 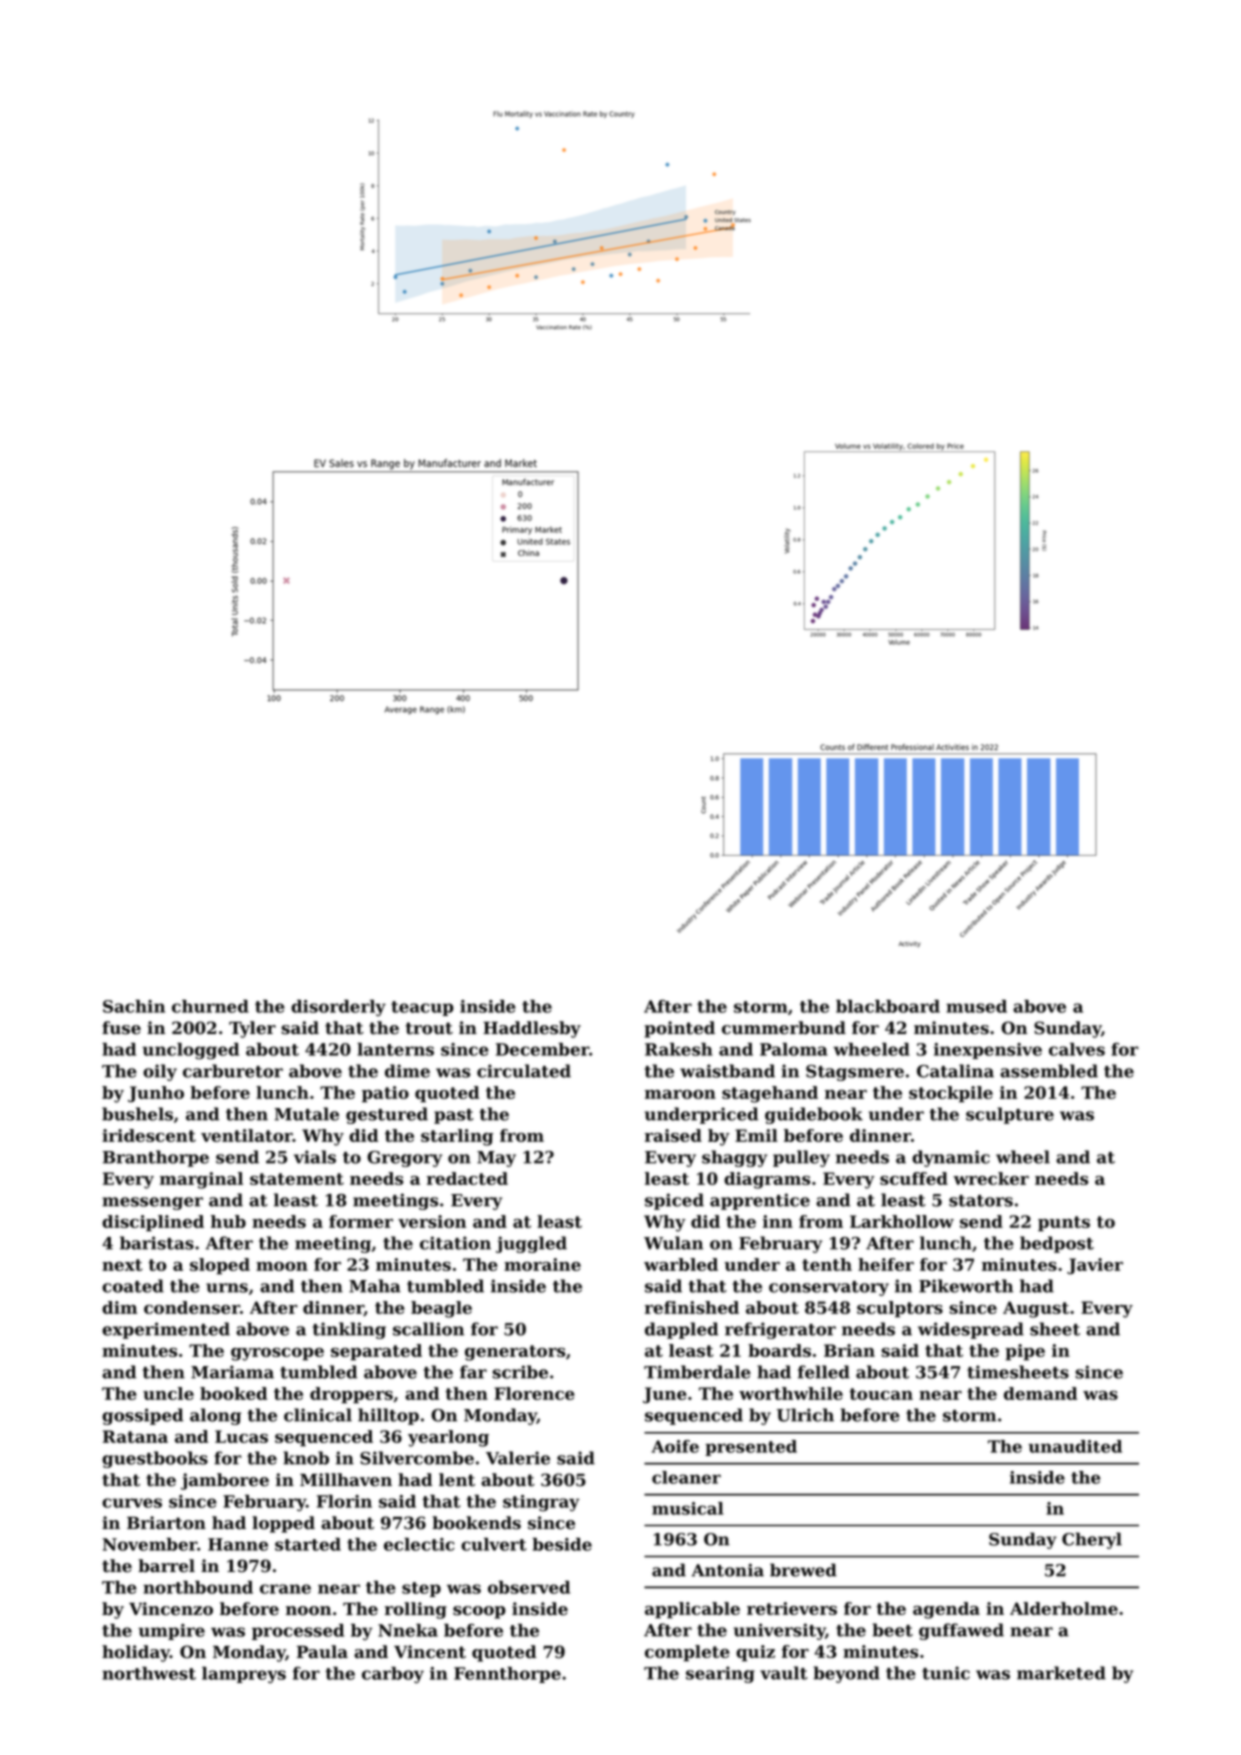 I want to click on Alderholme, so click(x=1064, y=1608).
